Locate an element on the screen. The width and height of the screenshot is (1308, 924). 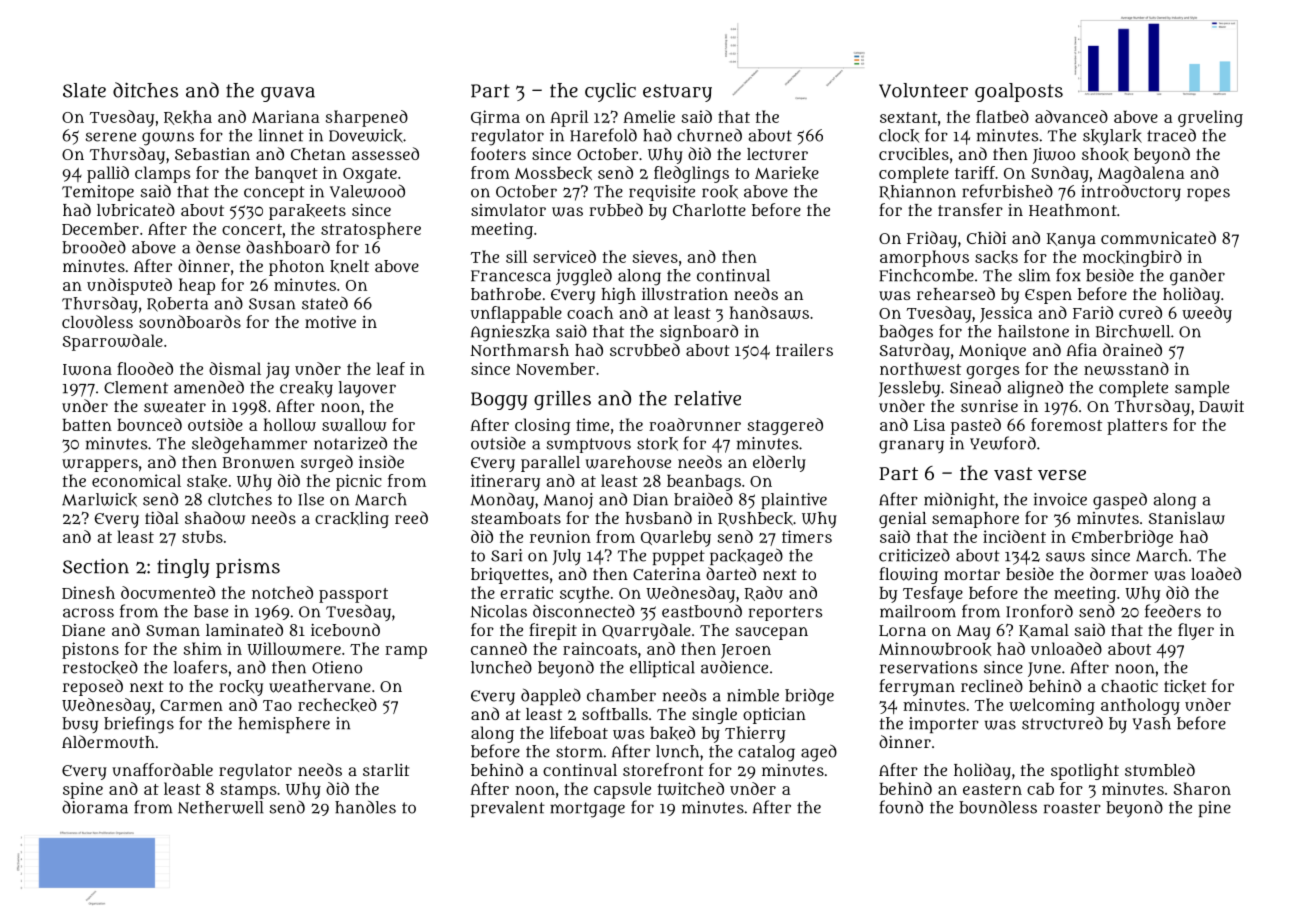
estuary is located at coordinates (677, 93).
